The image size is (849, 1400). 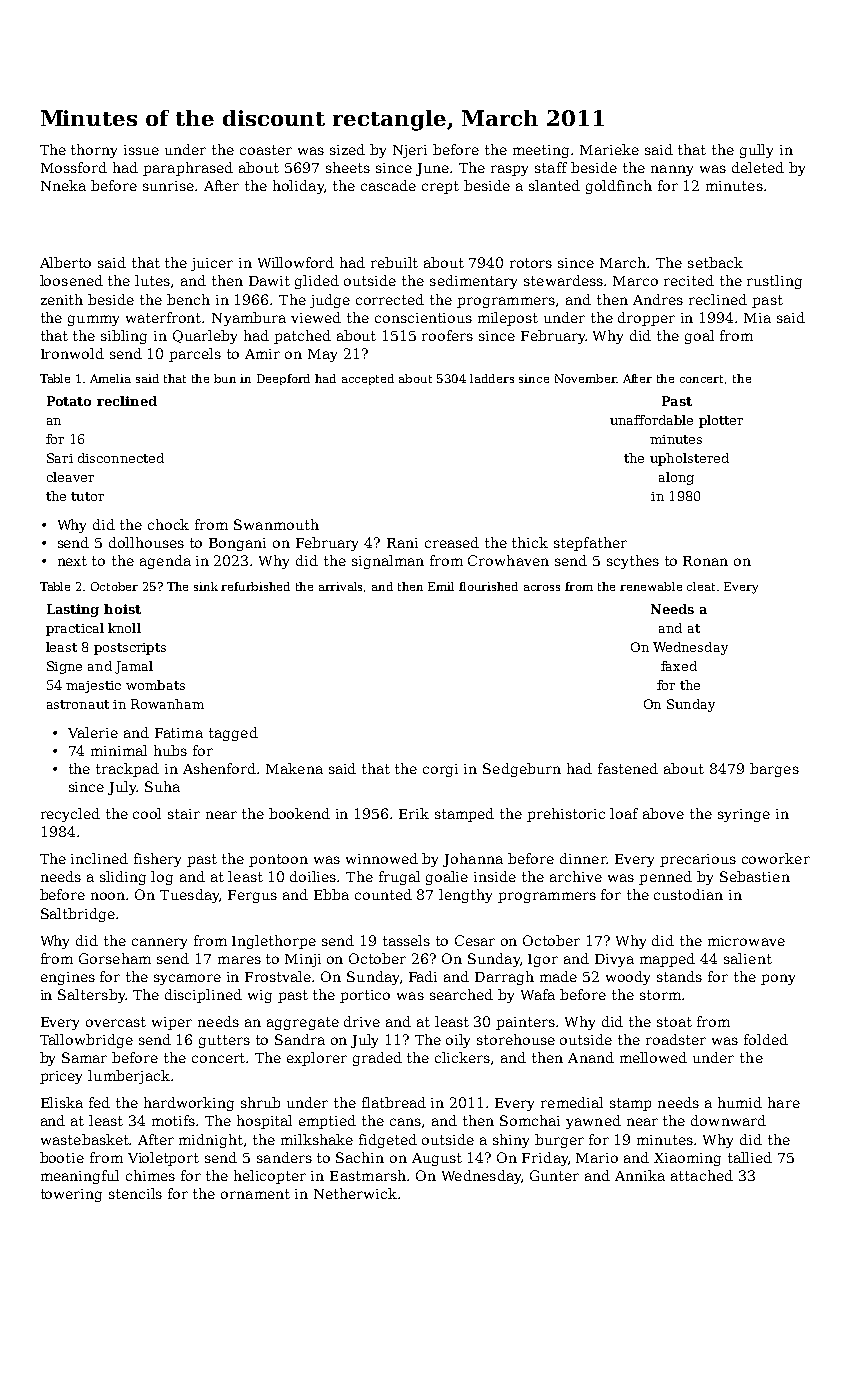 I want to click on disconnected, so click(x=121, y=458).
